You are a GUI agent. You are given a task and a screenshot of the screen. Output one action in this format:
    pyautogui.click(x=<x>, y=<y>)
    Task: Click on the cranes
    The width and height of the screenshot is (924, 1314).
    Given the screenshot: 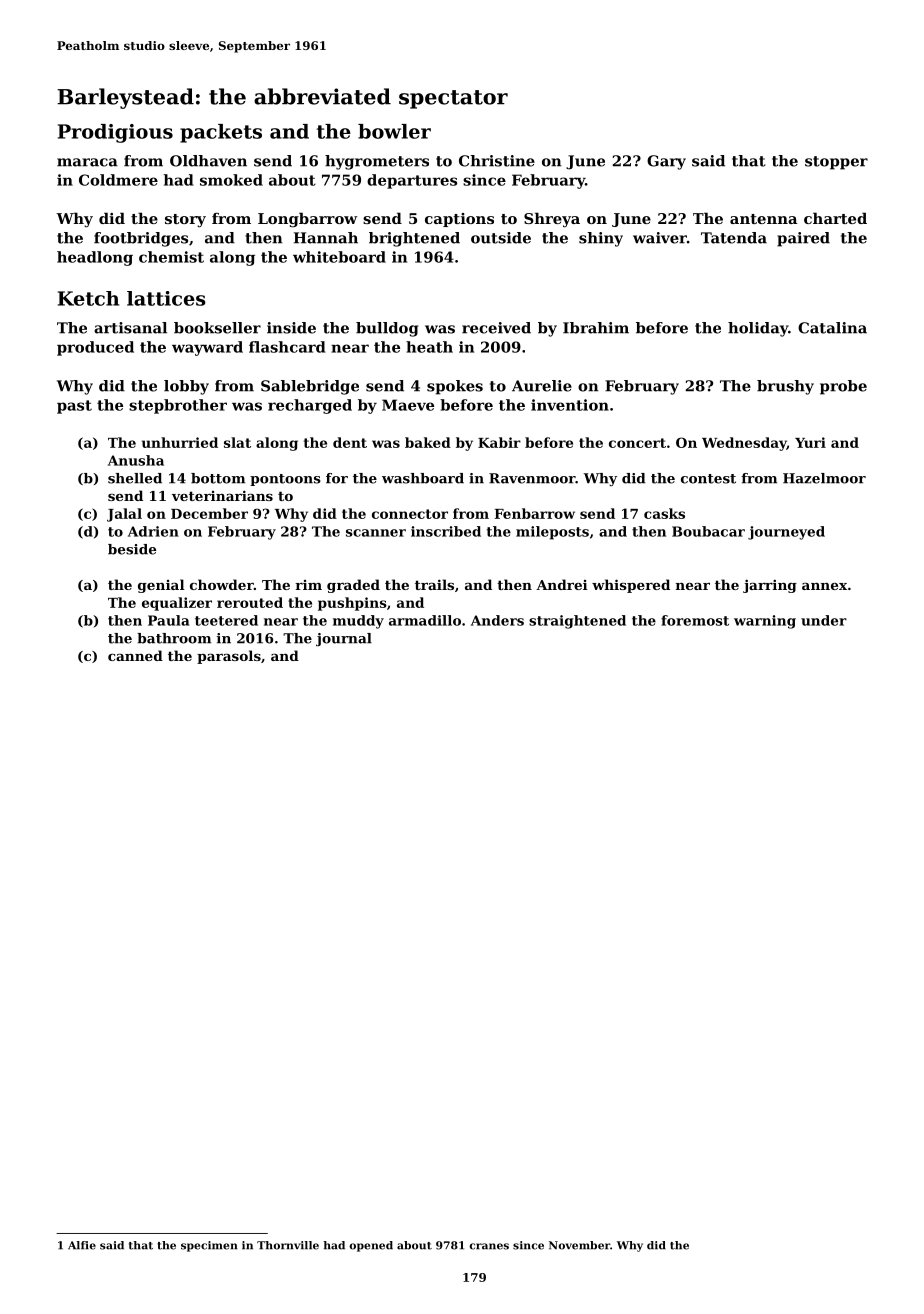 What is the action you would take?
    pyautogui.click(x=489, y=1246)
